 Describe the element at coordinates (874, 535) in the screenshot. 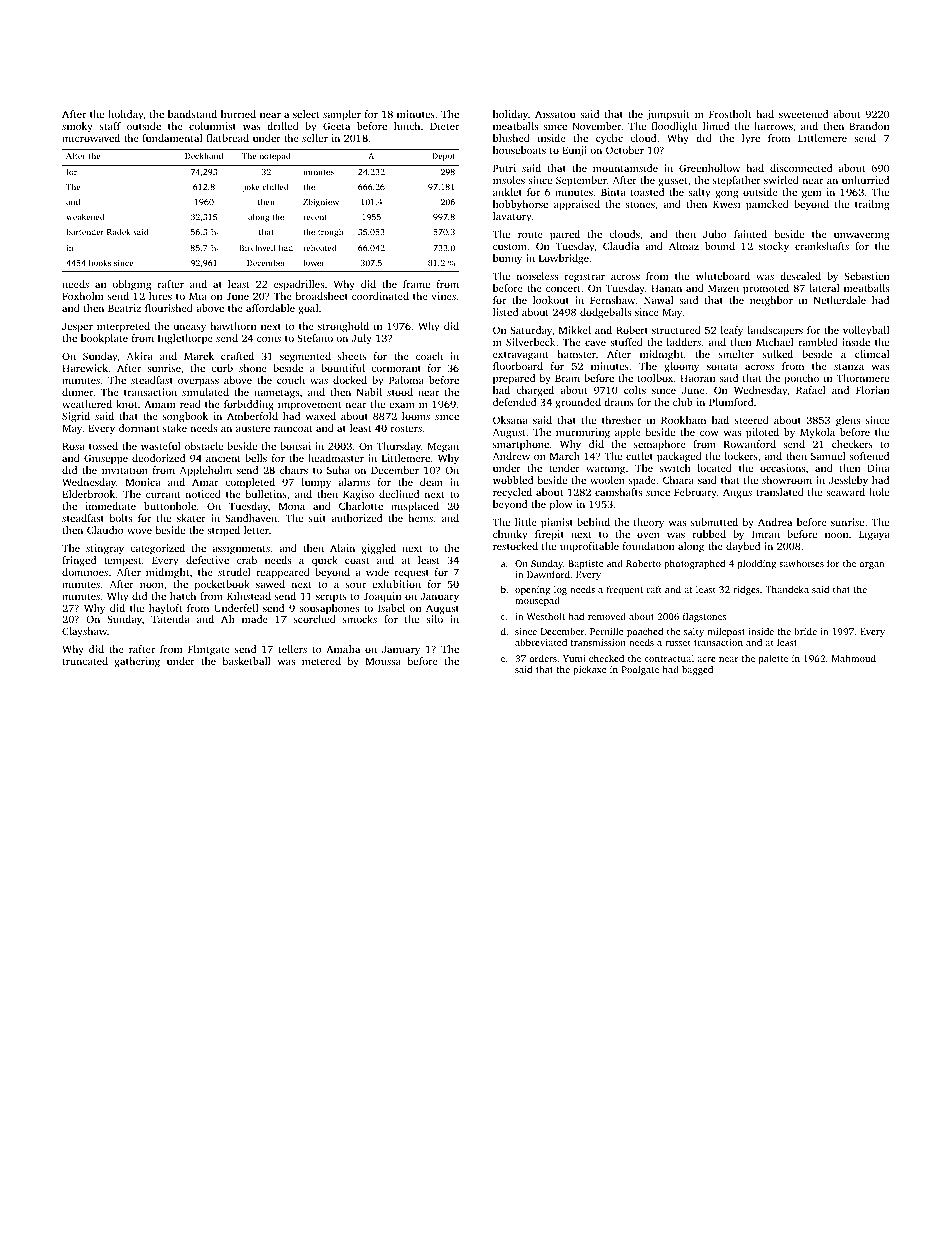

I see `Ligaya` at that location.
